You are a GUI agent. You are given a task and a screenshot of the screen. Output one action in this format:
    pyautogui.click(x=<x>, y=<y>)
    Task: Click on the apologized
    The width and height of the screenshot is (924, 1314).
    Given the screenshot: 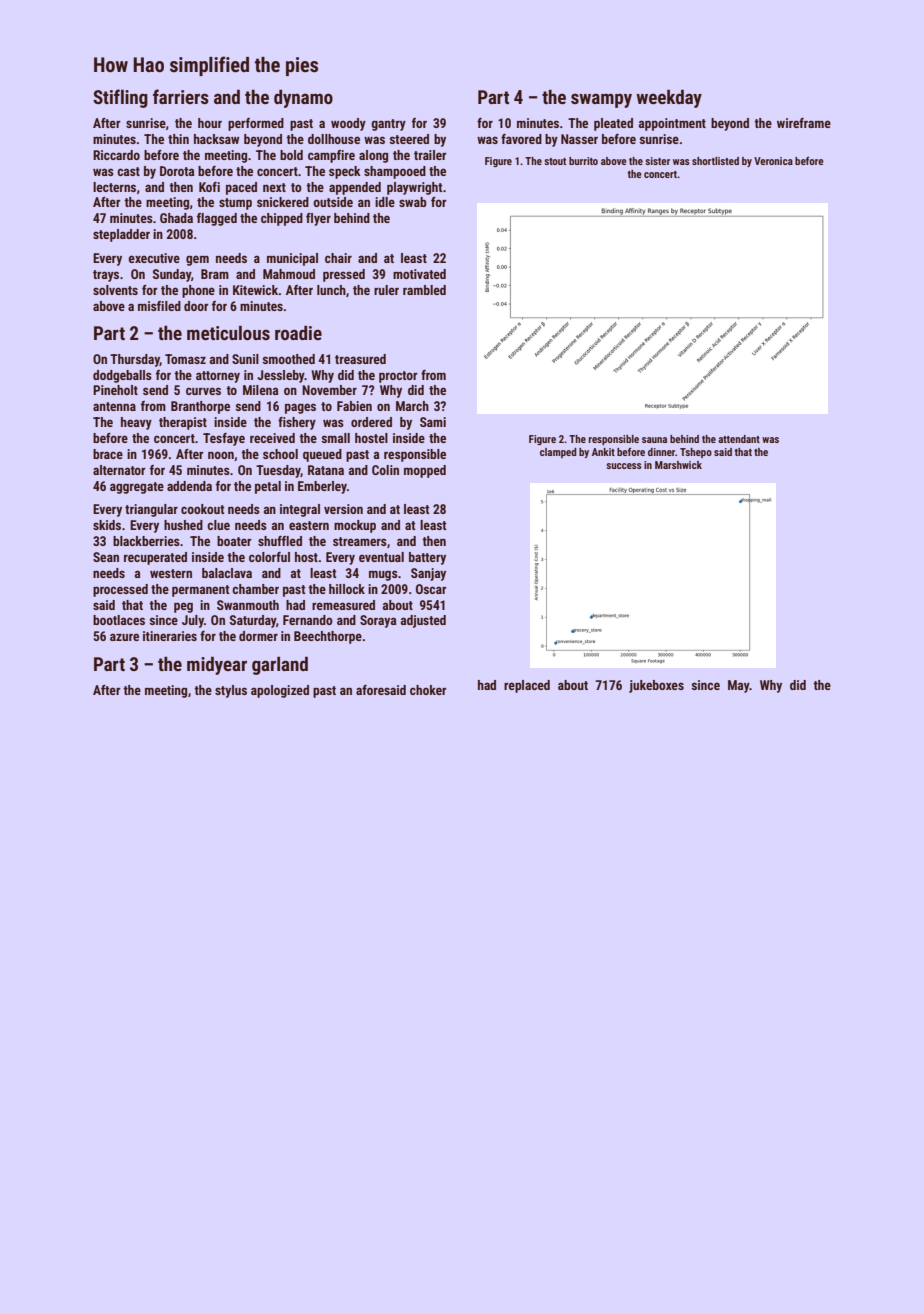 What is the action you would take?
    pyautogui.click(x=280, y=691)
